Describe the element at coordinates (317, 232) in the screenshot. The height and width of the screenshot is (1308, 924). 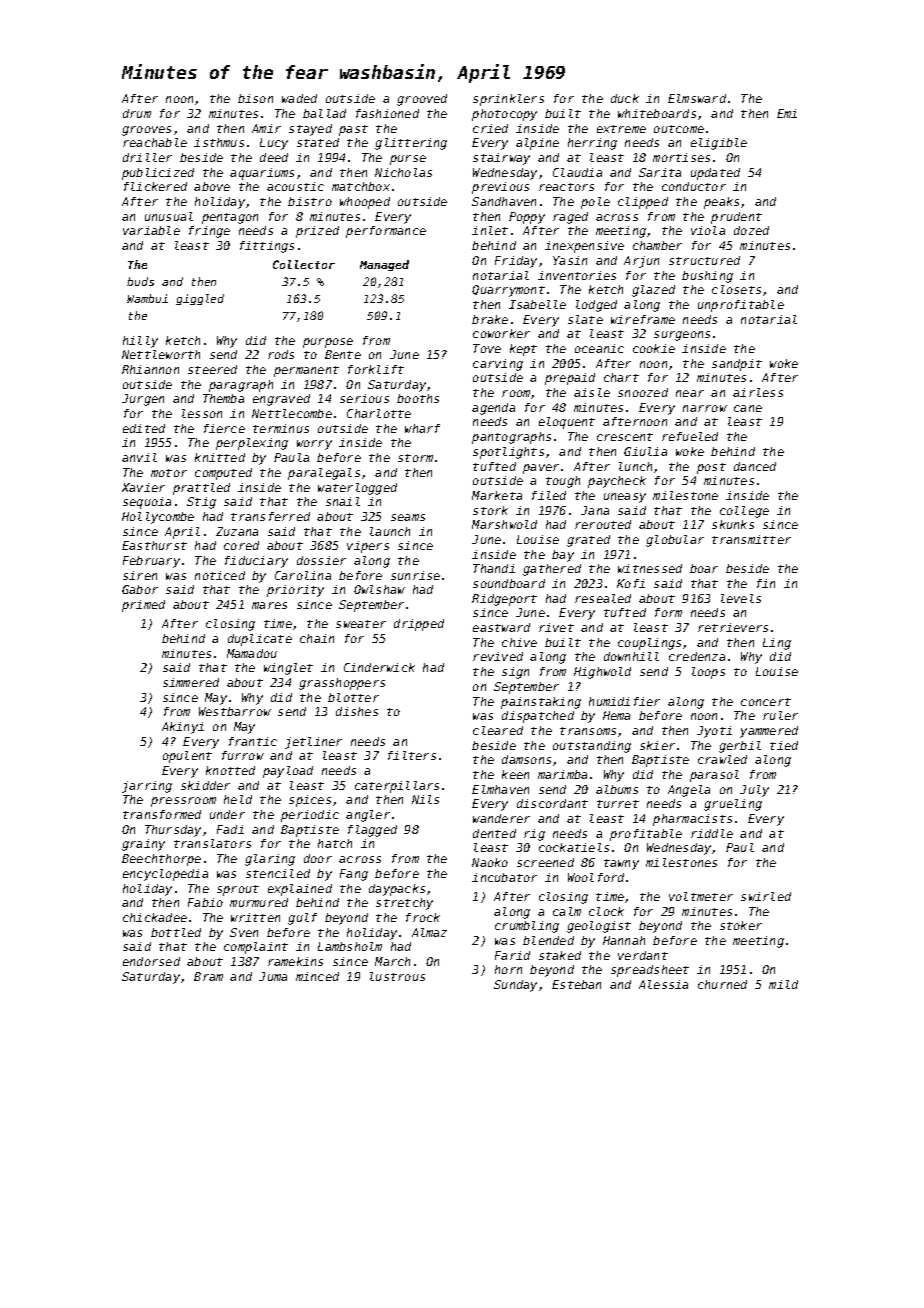
I see `prized` at that location.
